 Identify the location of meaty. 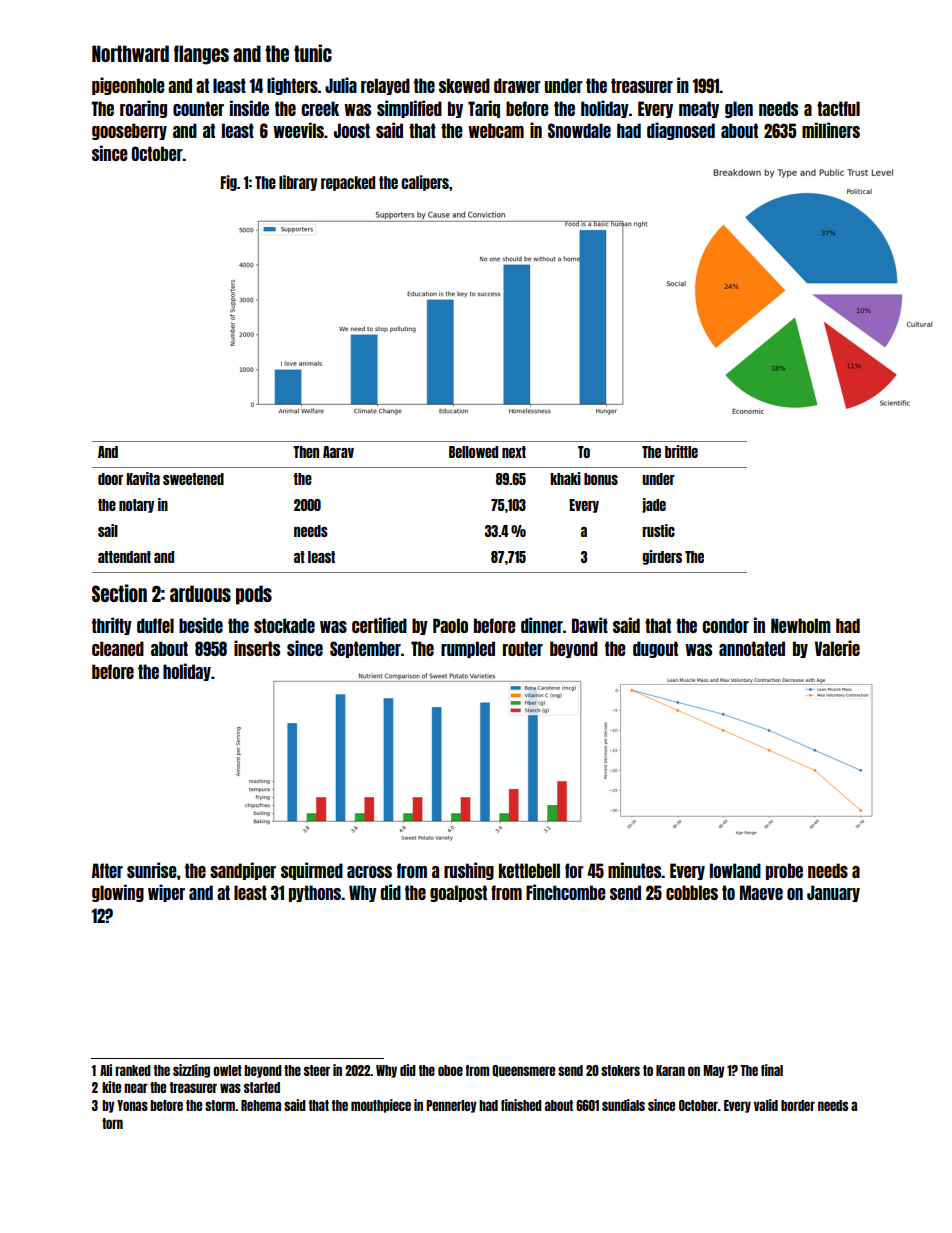
(699, 109).
